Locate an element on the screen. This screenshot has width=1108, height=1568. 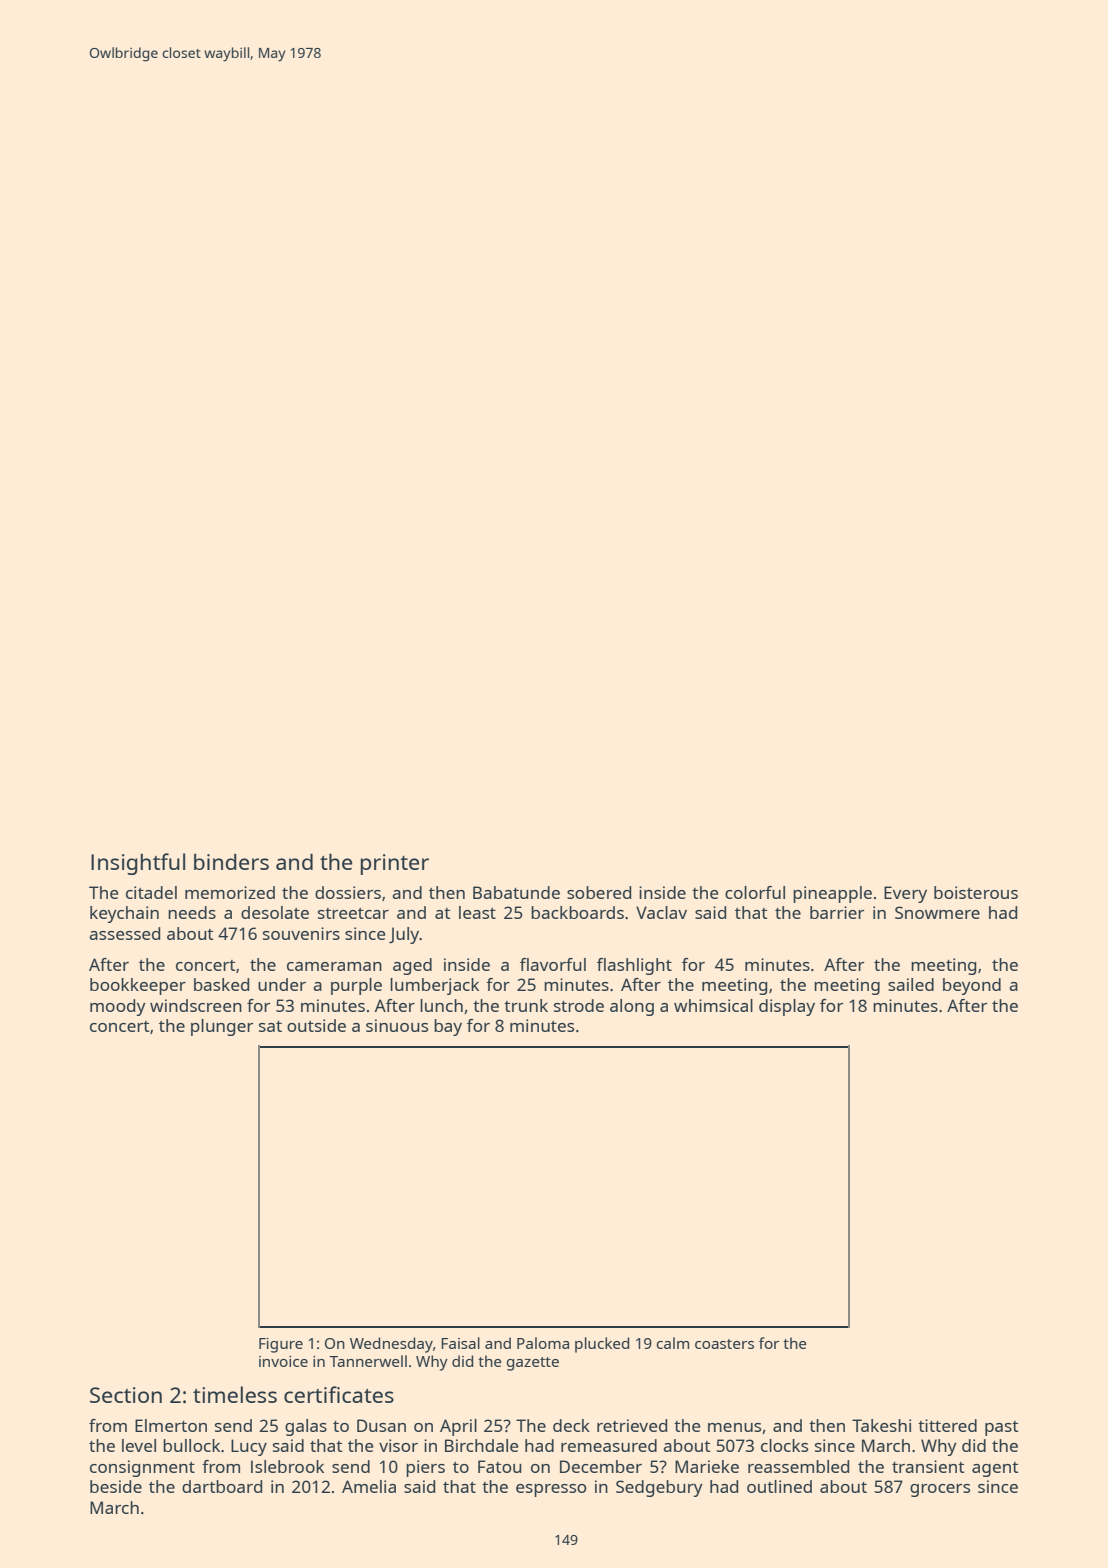
coasters is located at coordinates (724, 1344).
